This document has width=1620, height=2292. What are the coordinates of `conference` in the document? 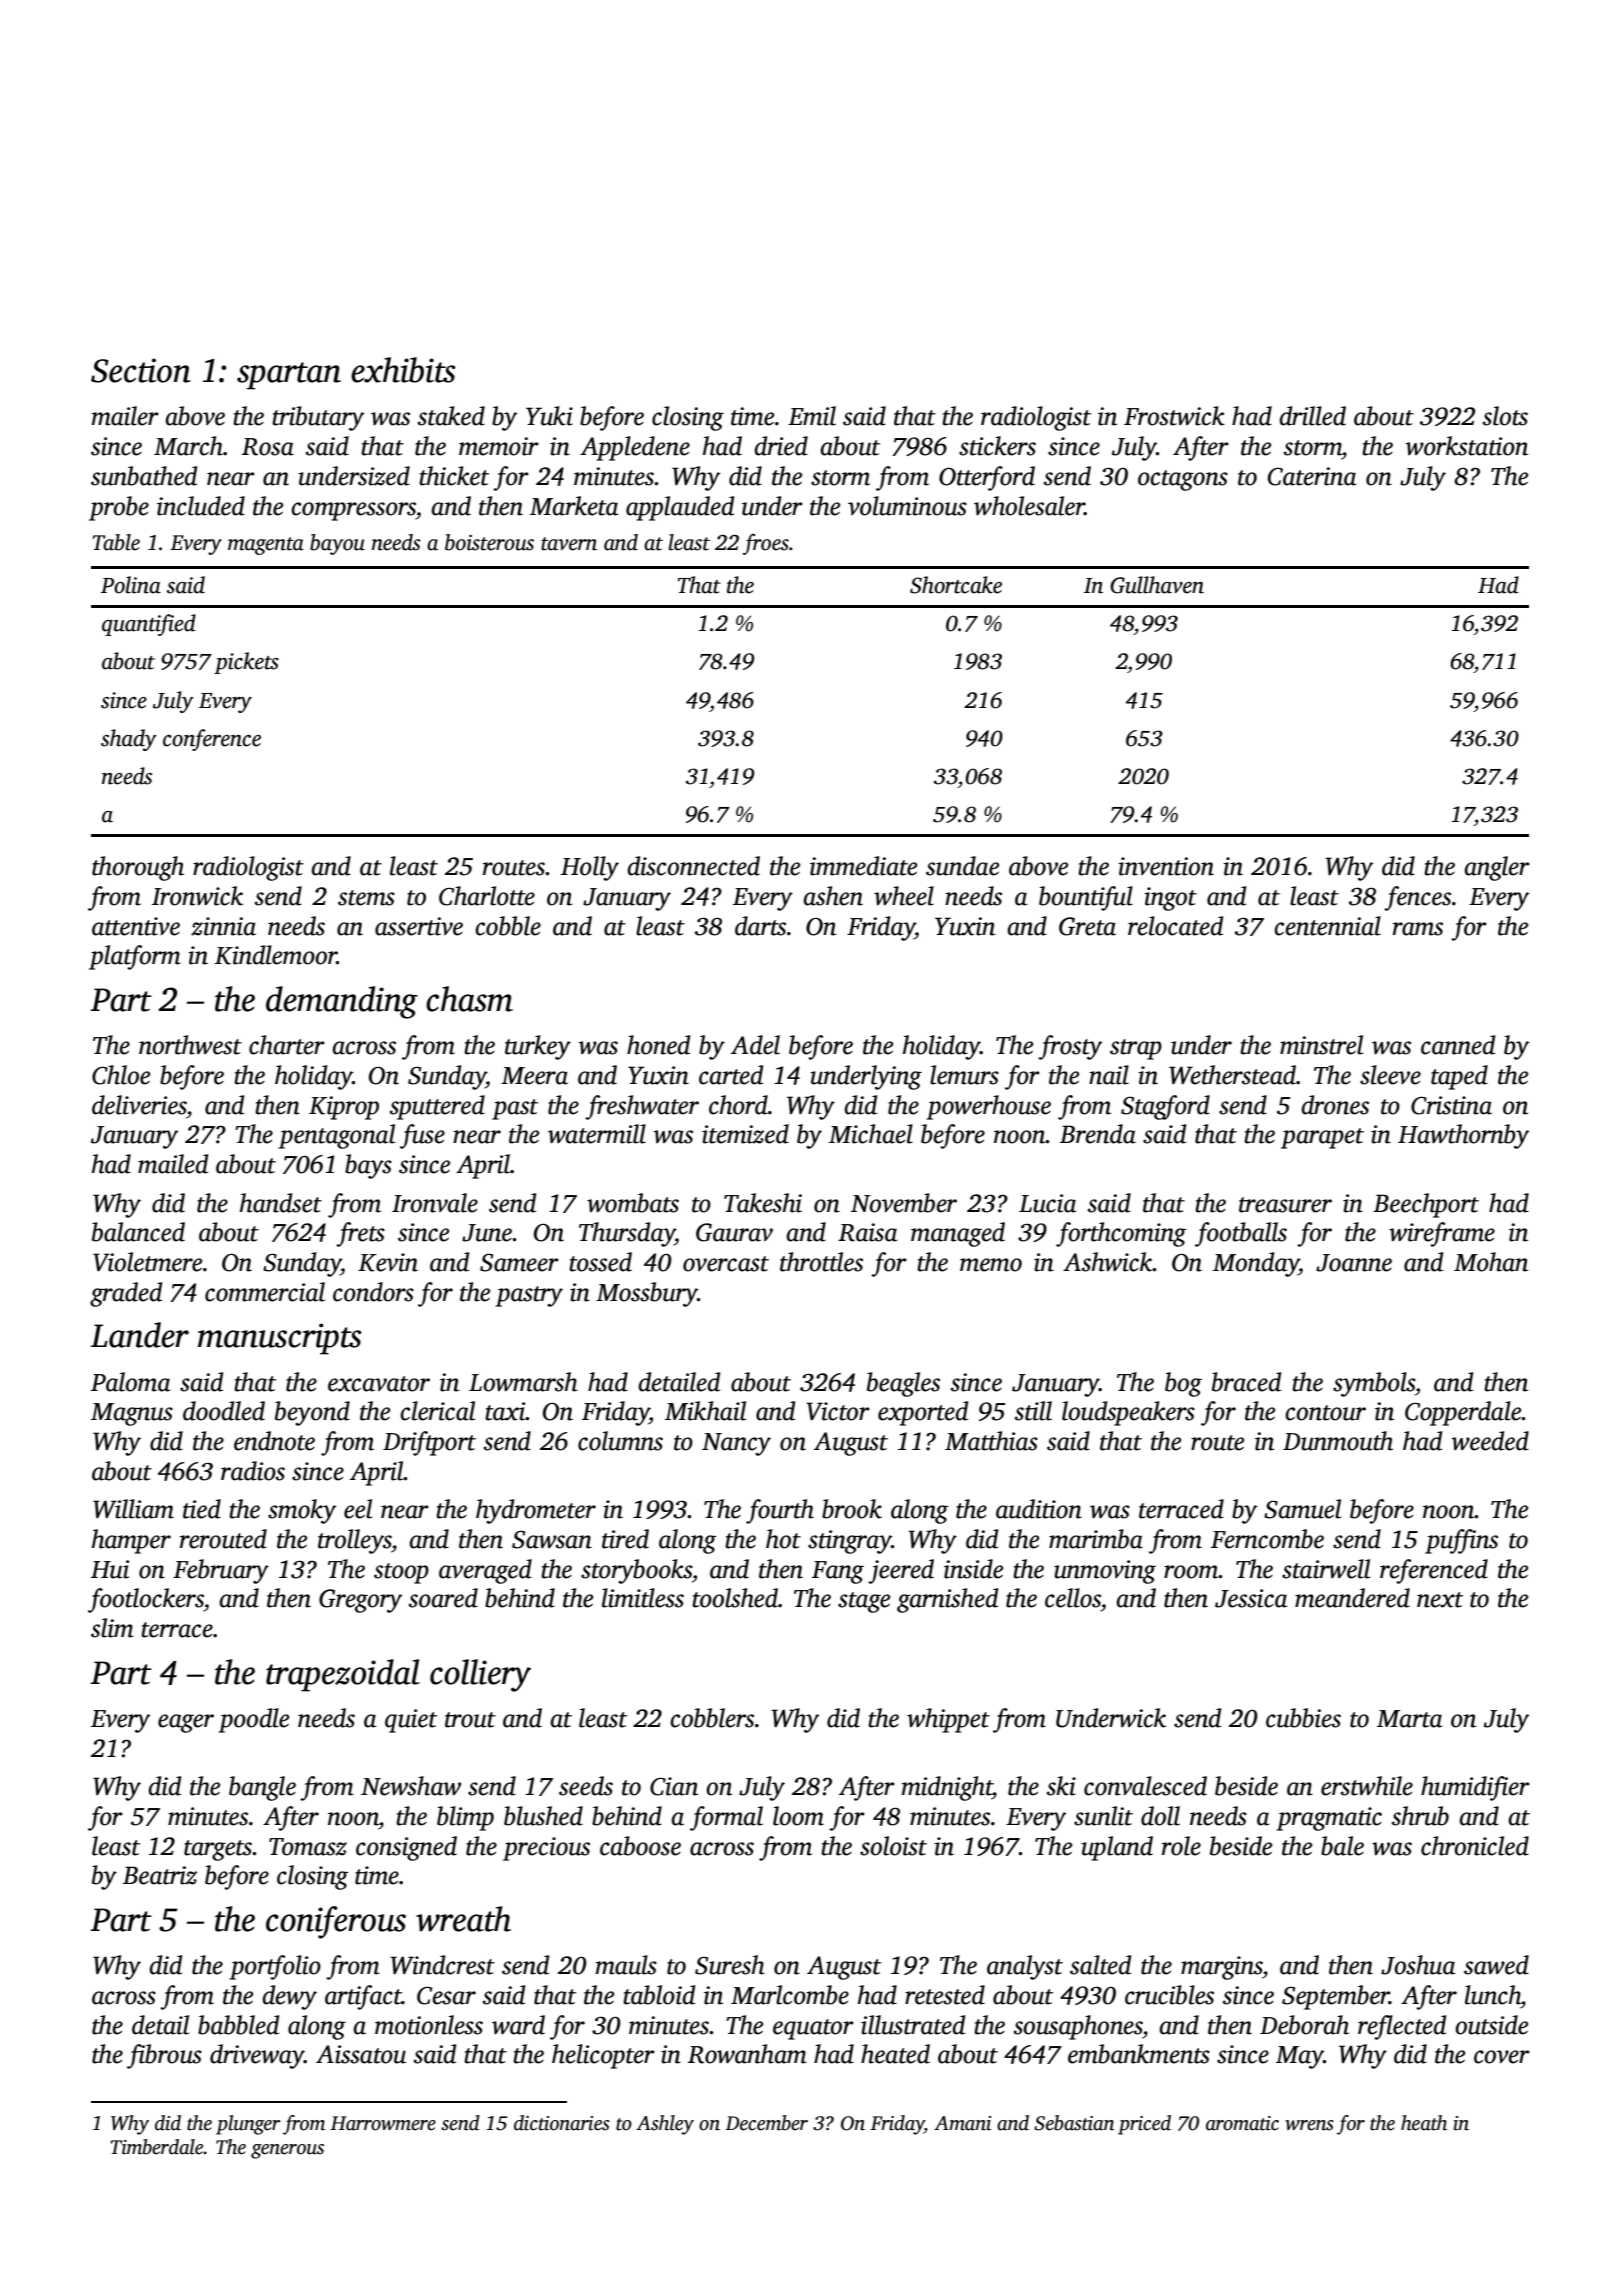 It's located at (212, 740).
